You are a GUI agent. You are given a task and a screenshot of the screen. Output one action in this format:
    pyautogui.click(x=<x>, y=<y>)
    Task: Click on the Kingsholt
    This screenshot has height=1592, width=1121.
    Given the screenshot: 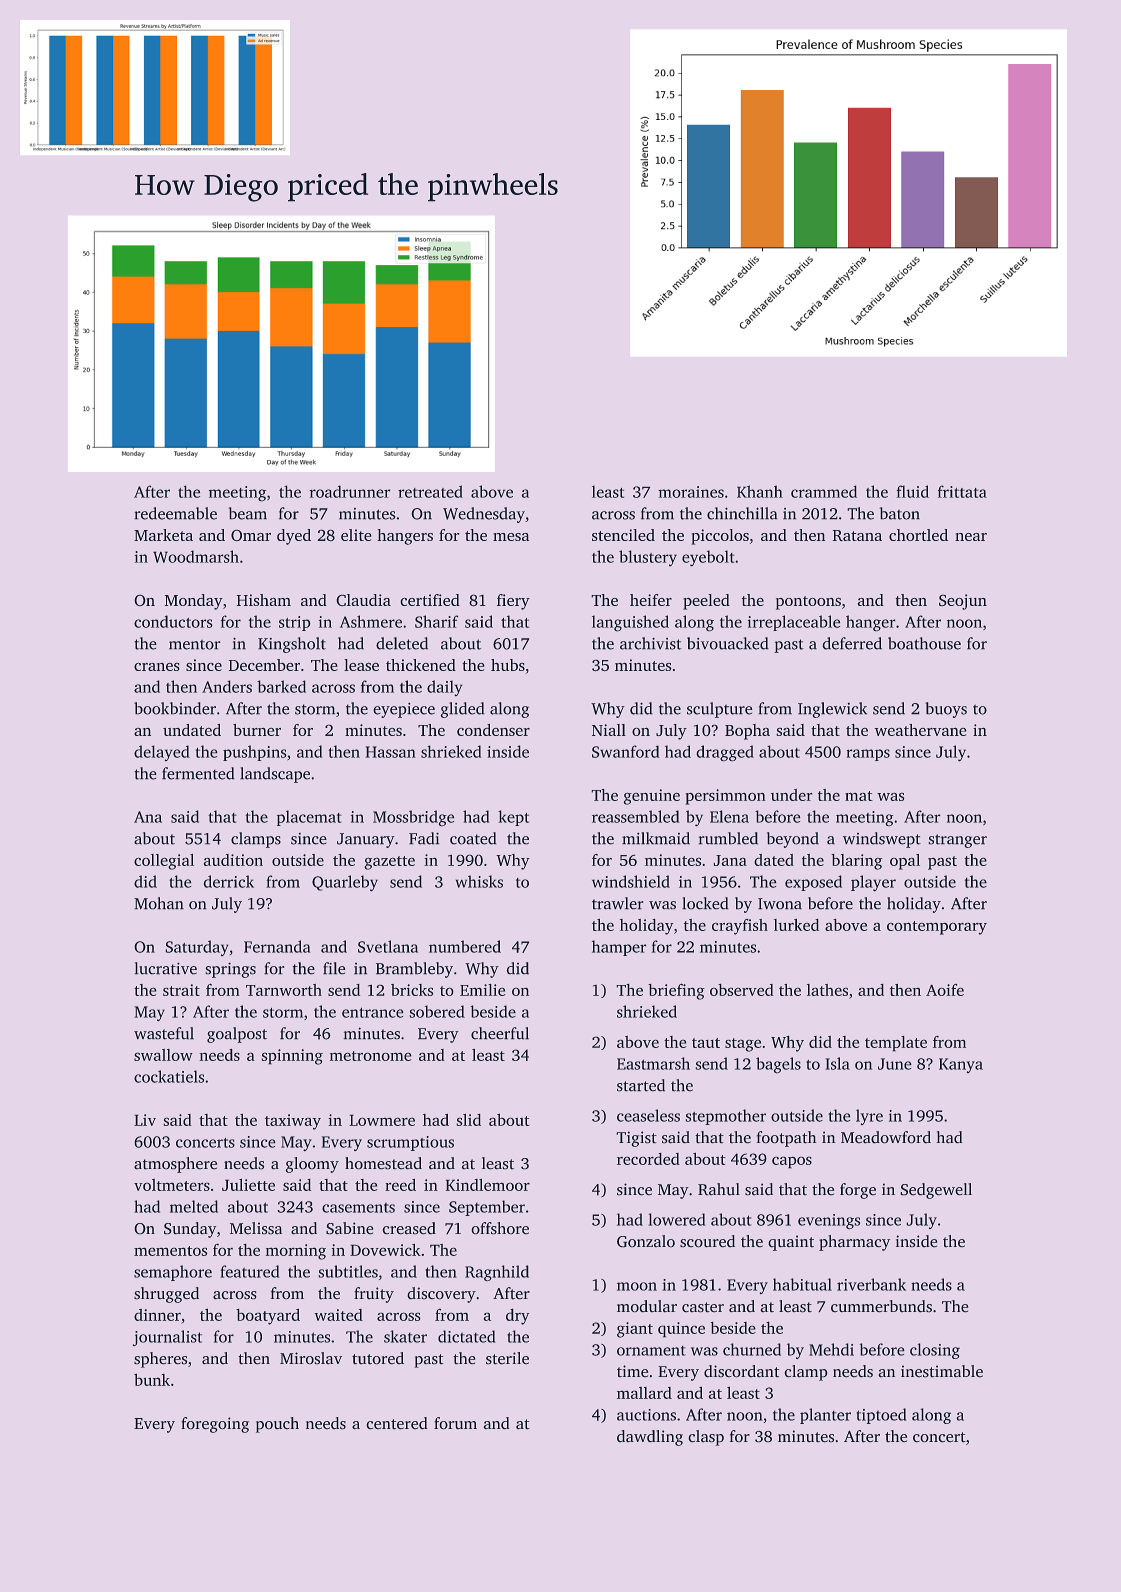 What is the action you would take?
    pyautogui.click(x=292, y=645)
